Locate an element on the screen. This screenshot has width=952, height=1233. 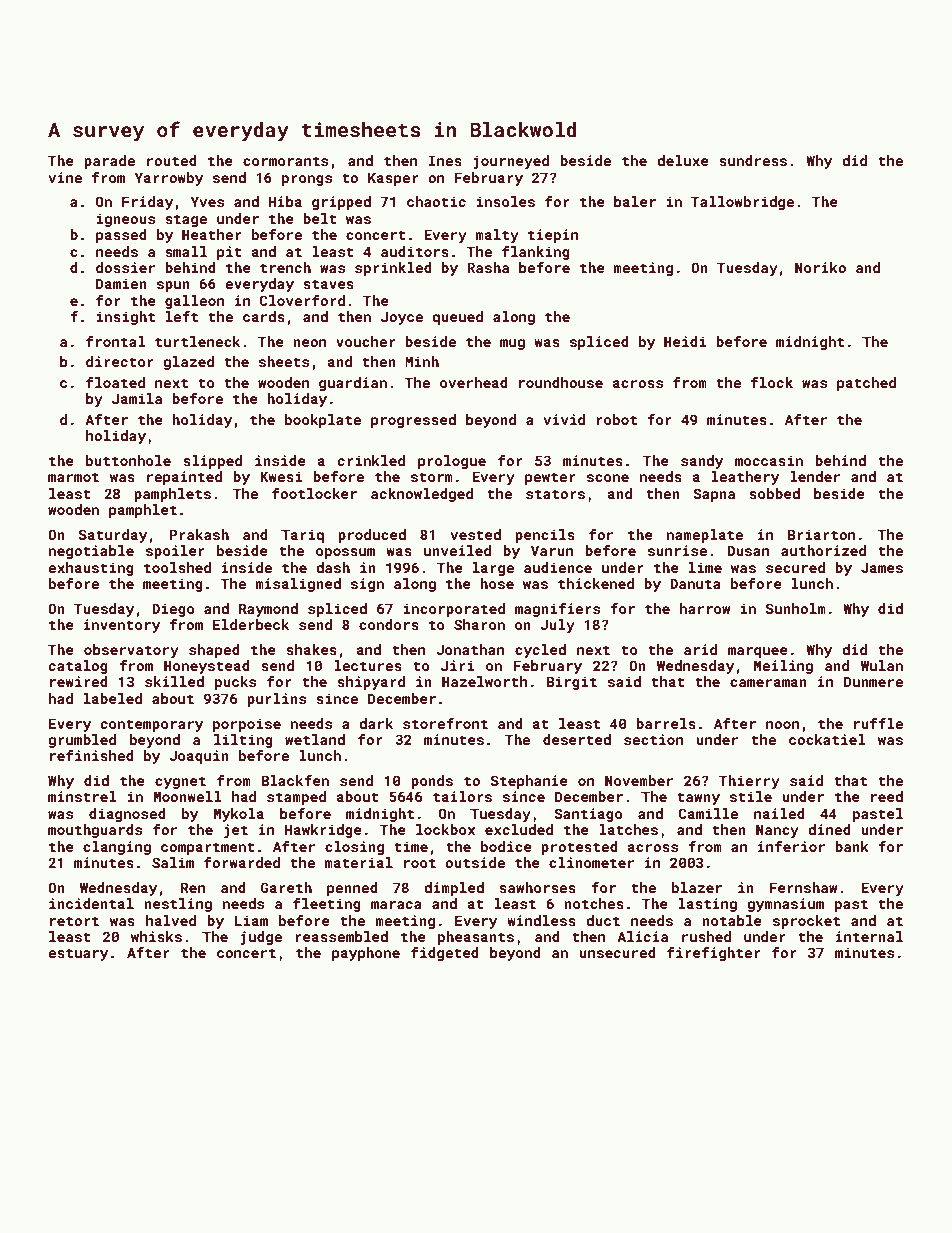
sundress is located at coordinates (753, 160).
